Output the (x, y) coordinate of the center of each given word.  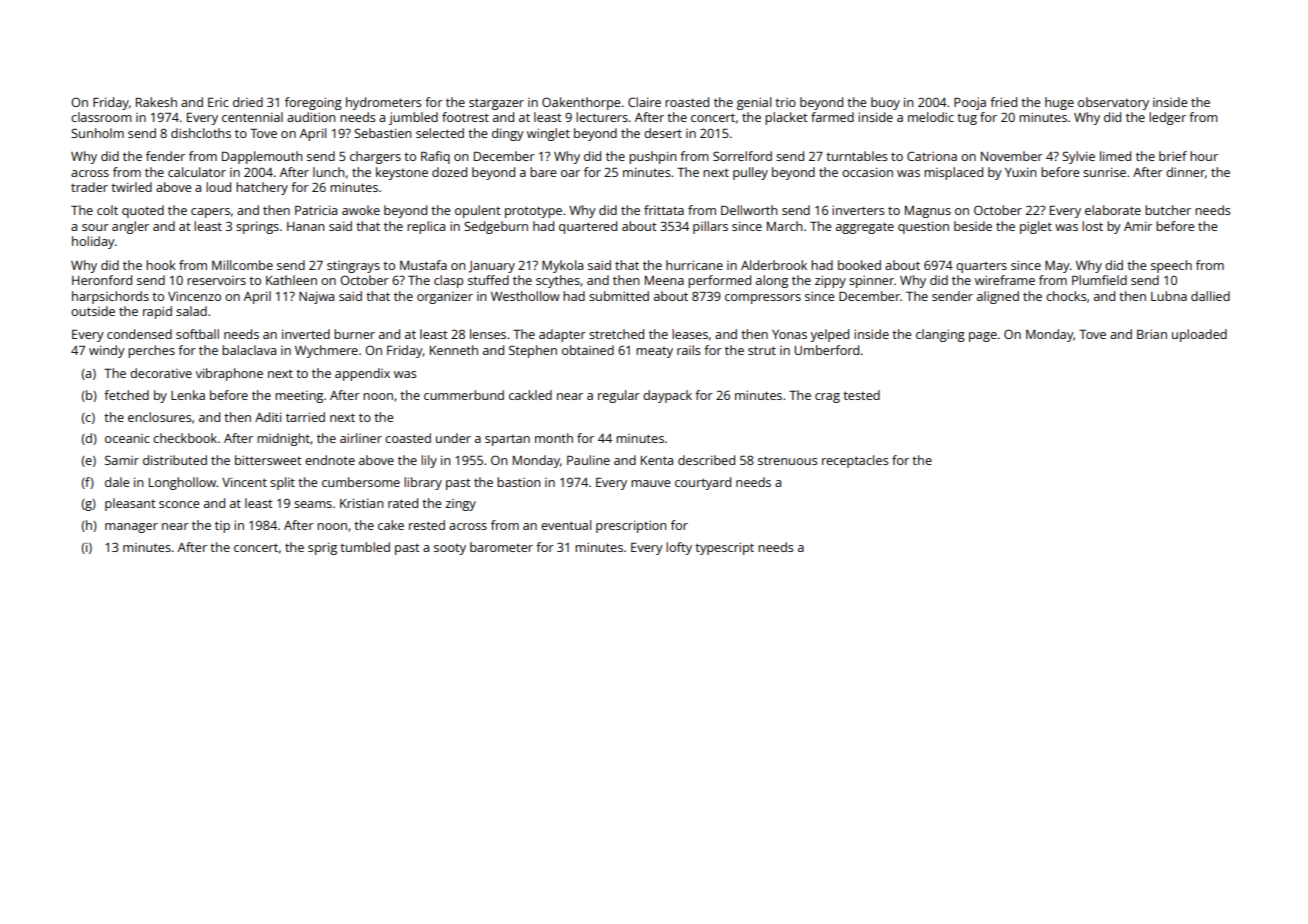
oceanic (127, 438)
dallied (1210, 296)
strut (762, 350)
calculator (197, 172)
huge (1059, 103)
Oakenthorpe (581, 103)
